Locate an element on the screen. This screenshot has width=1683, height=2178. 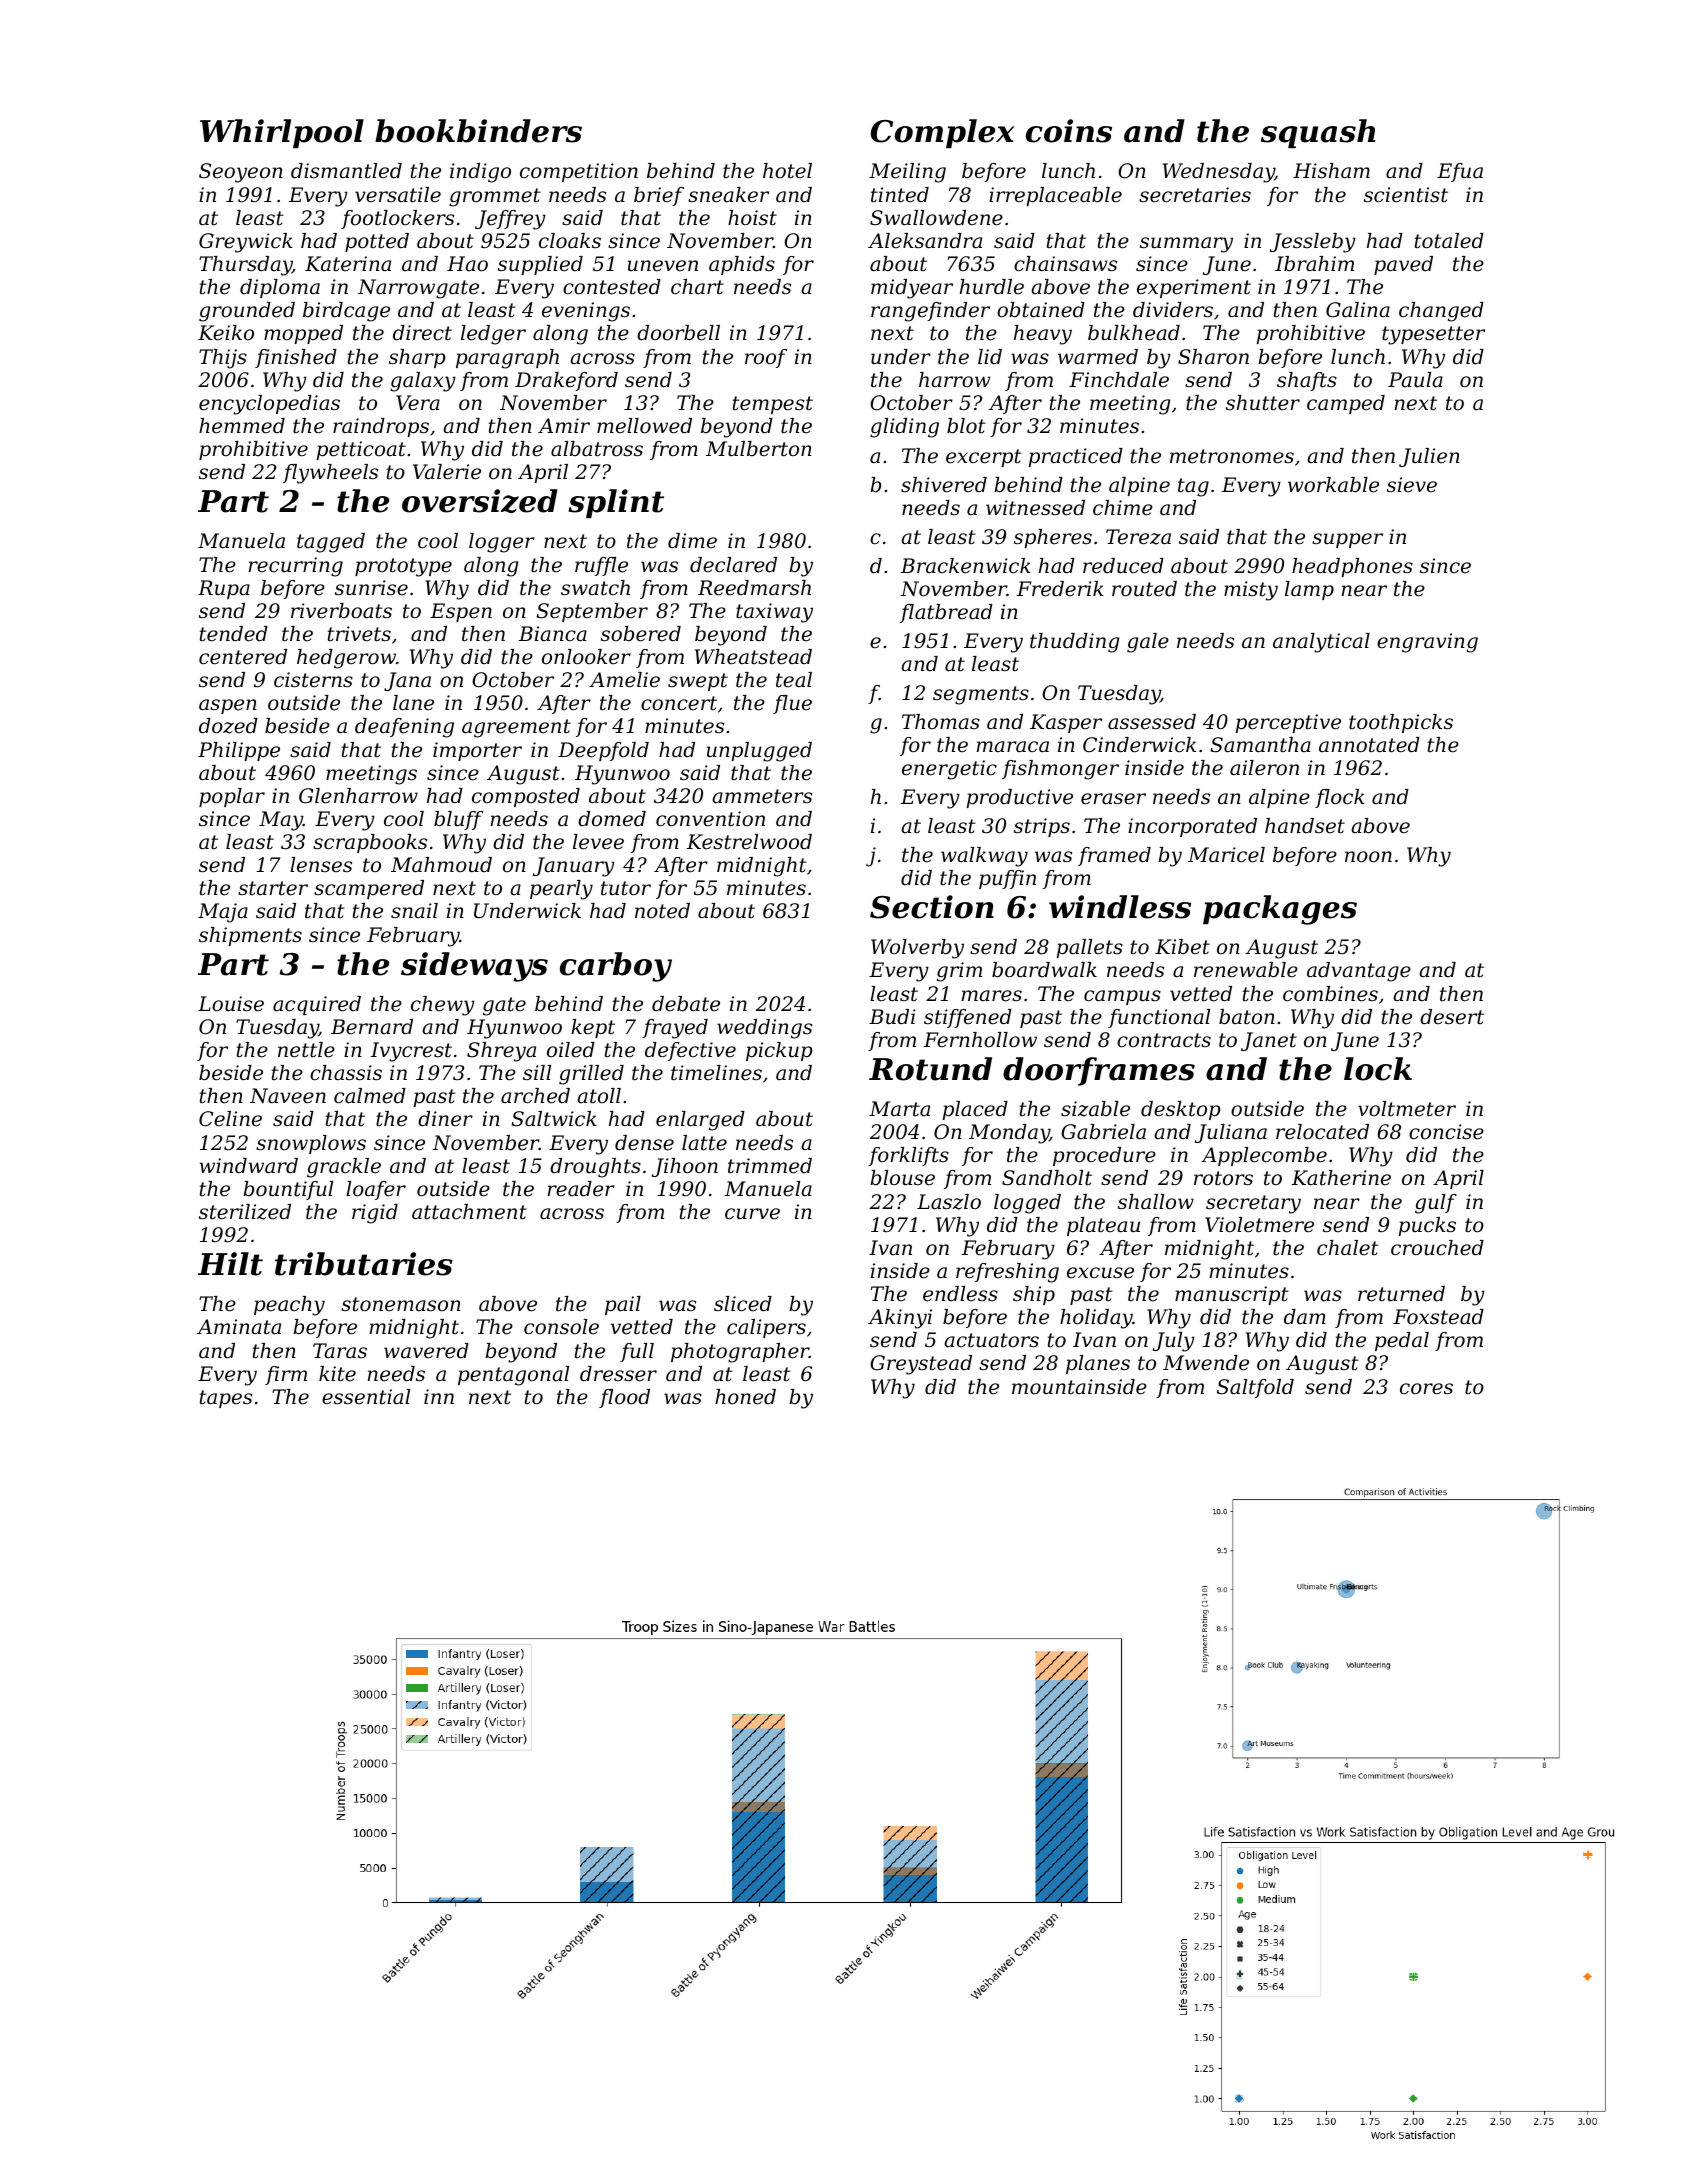
Greystead is located at coordinates (921, 1365).
